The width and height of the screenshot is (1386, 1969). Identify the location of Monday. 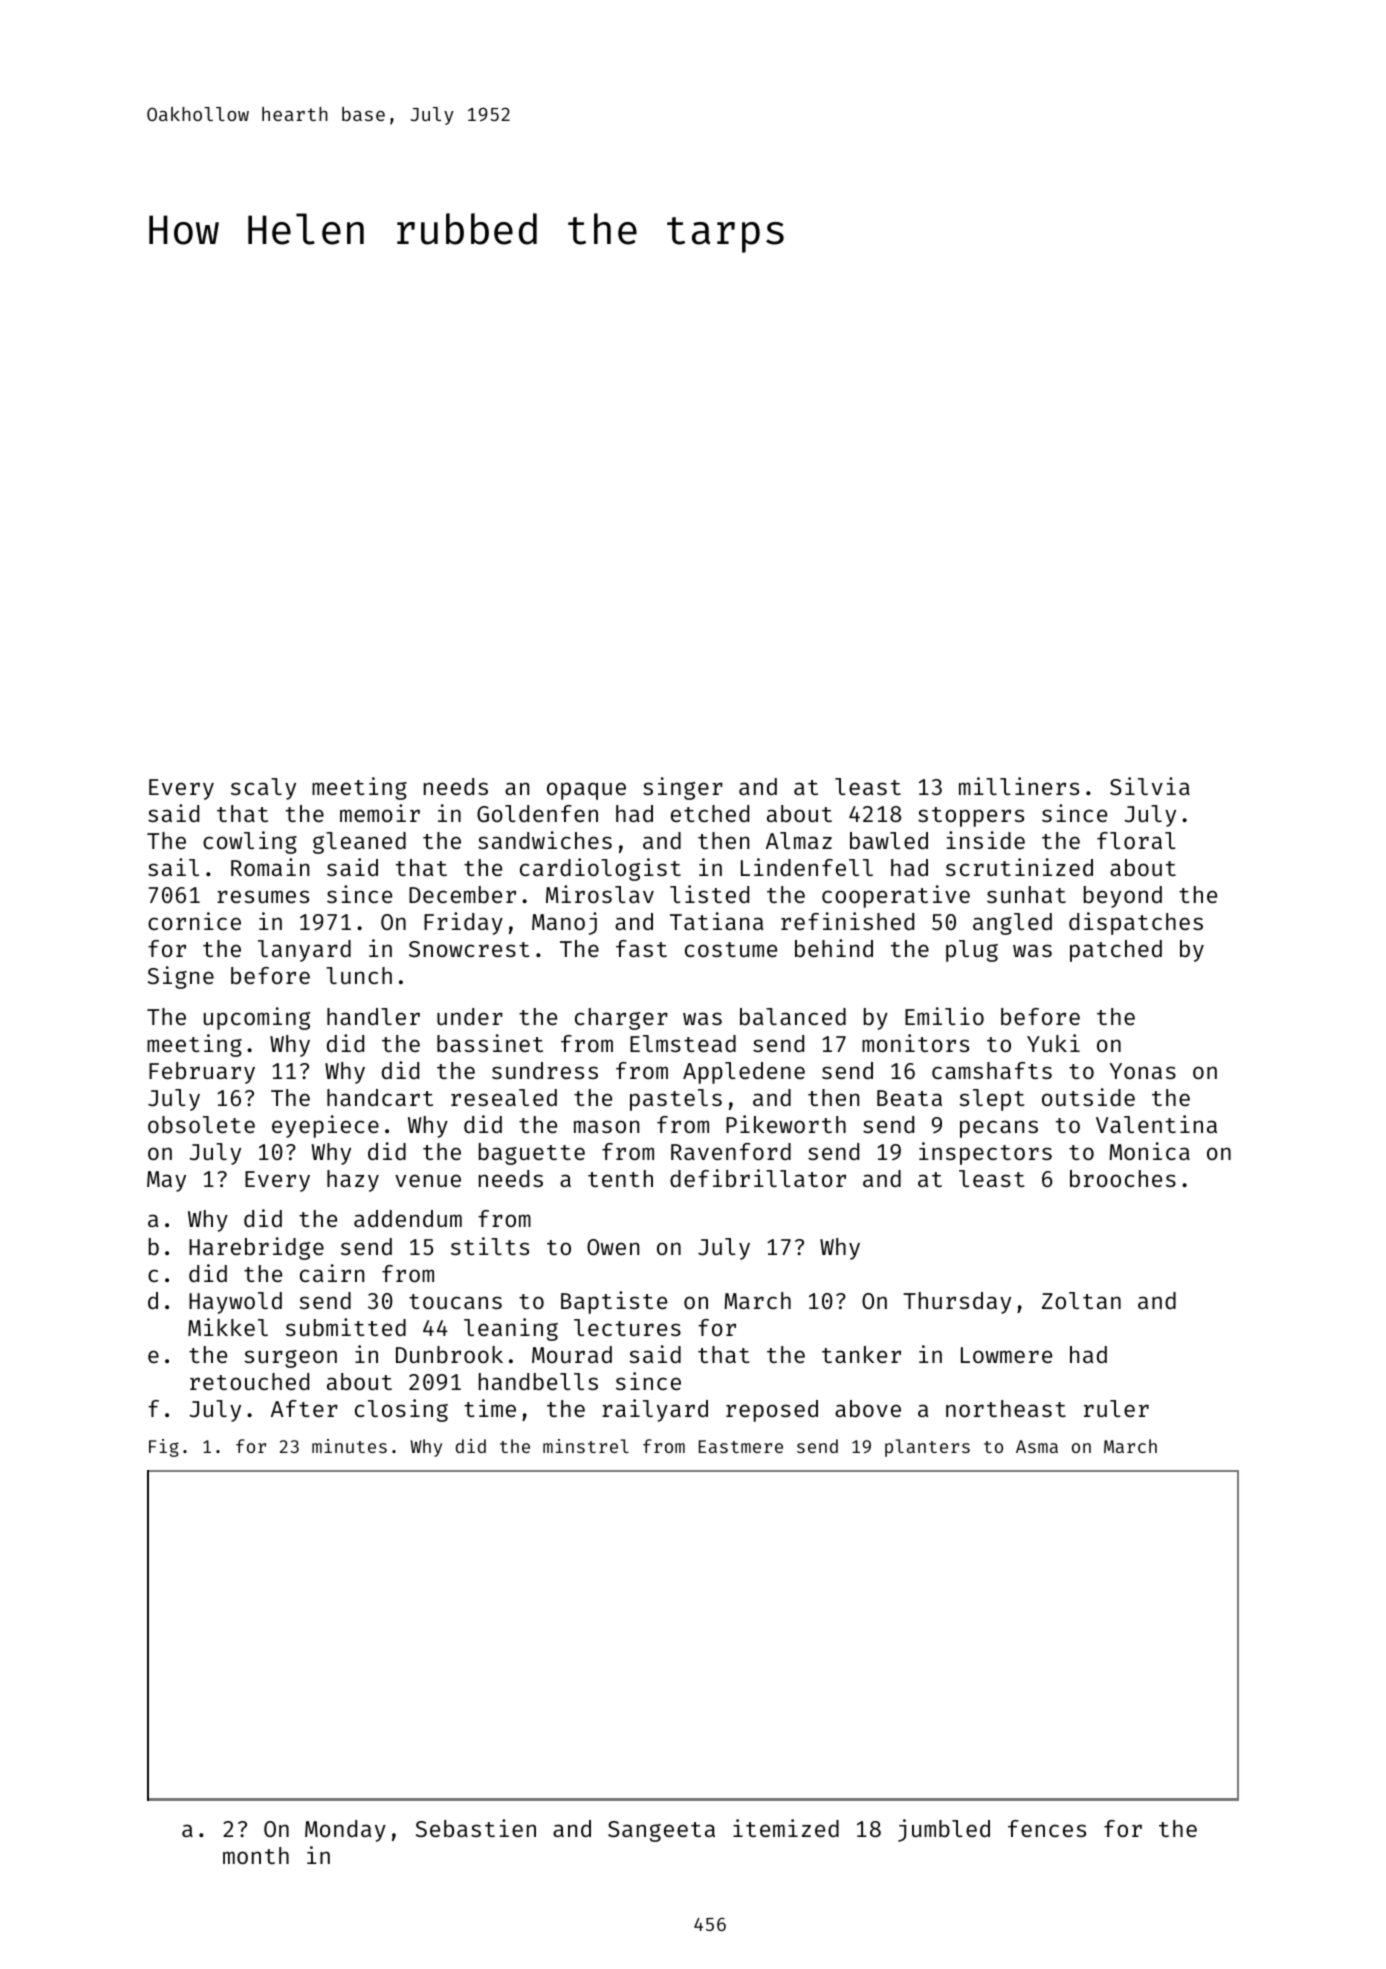
(345, 1831).
